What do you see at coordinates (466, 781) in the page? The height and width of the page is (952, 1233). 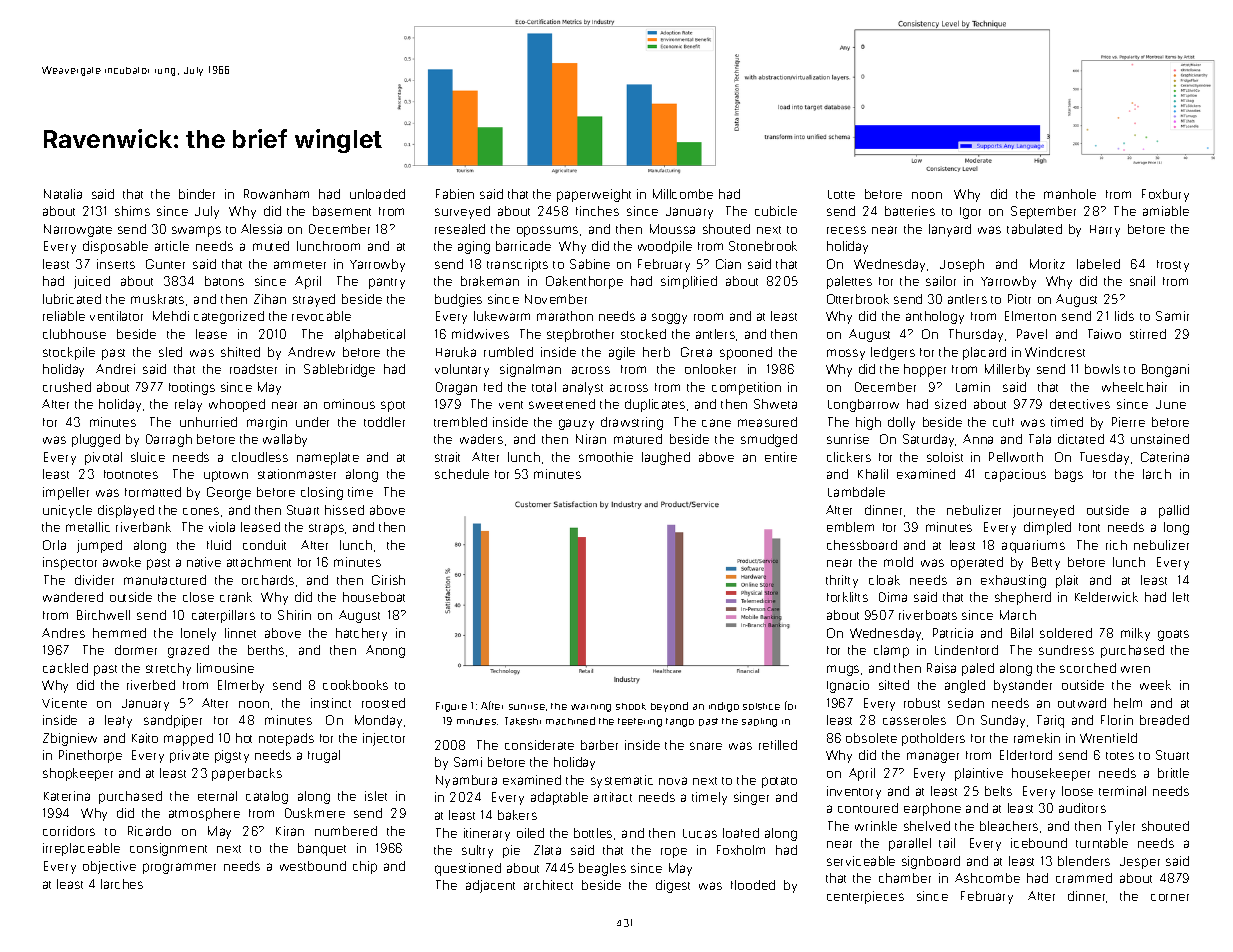 I see `Nyambura` at bounding box center [466, 781].
